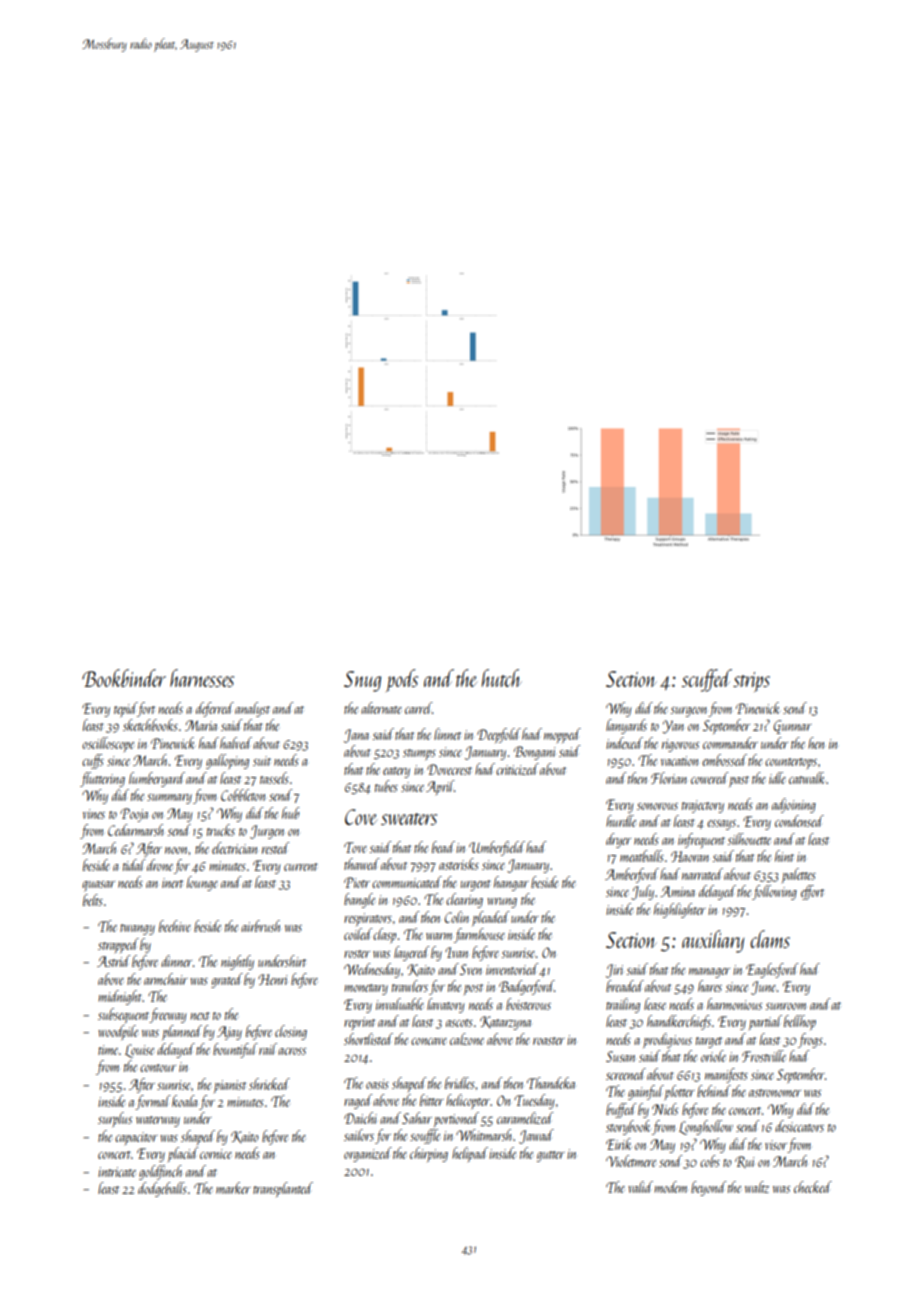 This page has width=924, height=1308. Describe the element at coordinates (386, 786) in the page. I see `tubes` at that location.
